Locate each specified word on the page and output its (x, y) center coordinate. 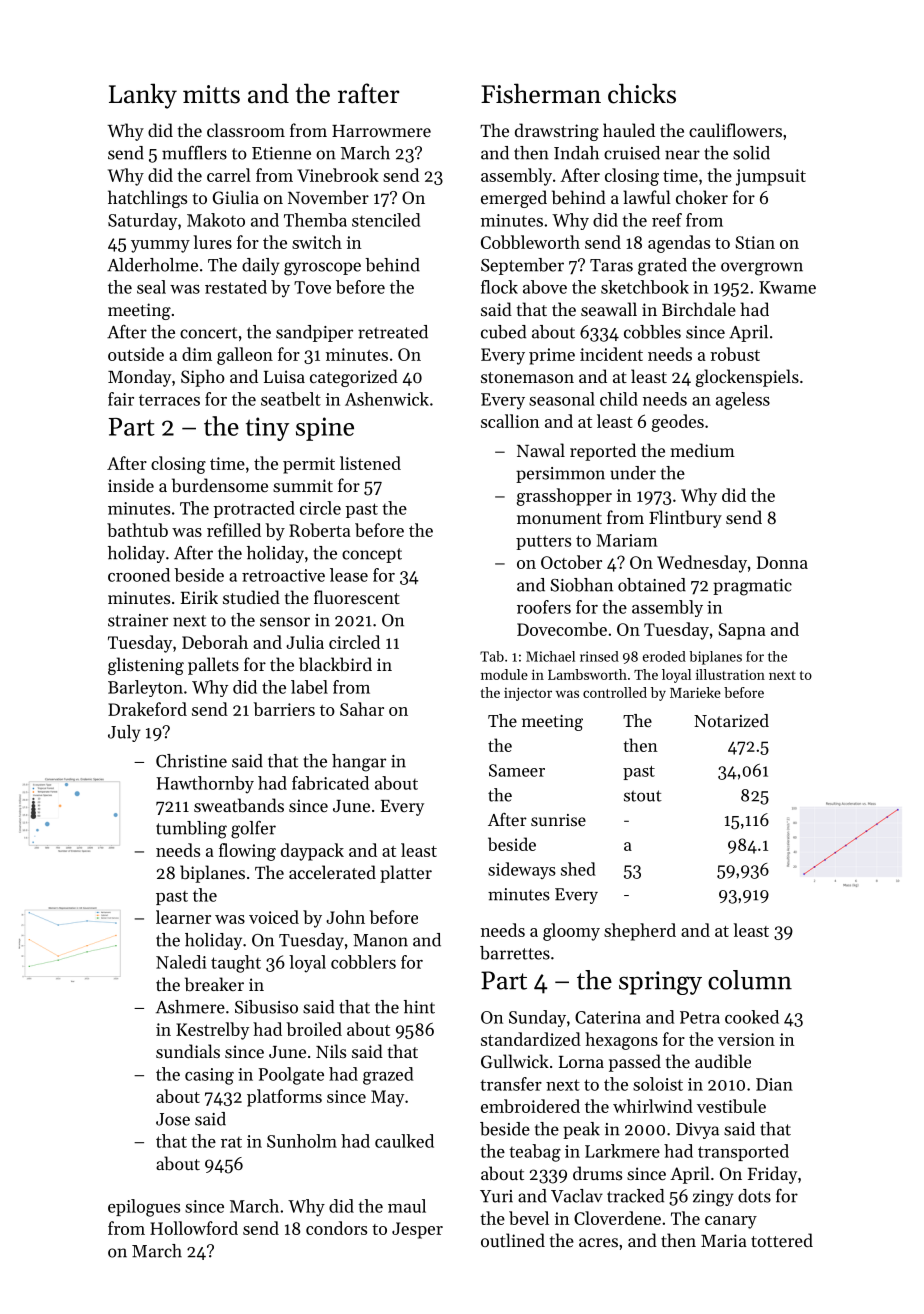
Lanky (143, 96)
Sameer (517, 770)
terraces (169, 400)
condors (336, 1228)
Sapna (742, 631)
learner (183, 917)
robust (735, 354)
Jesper (417, 1230)
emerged (514, 199)
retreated (393, 332)
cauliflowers (735, 130)
